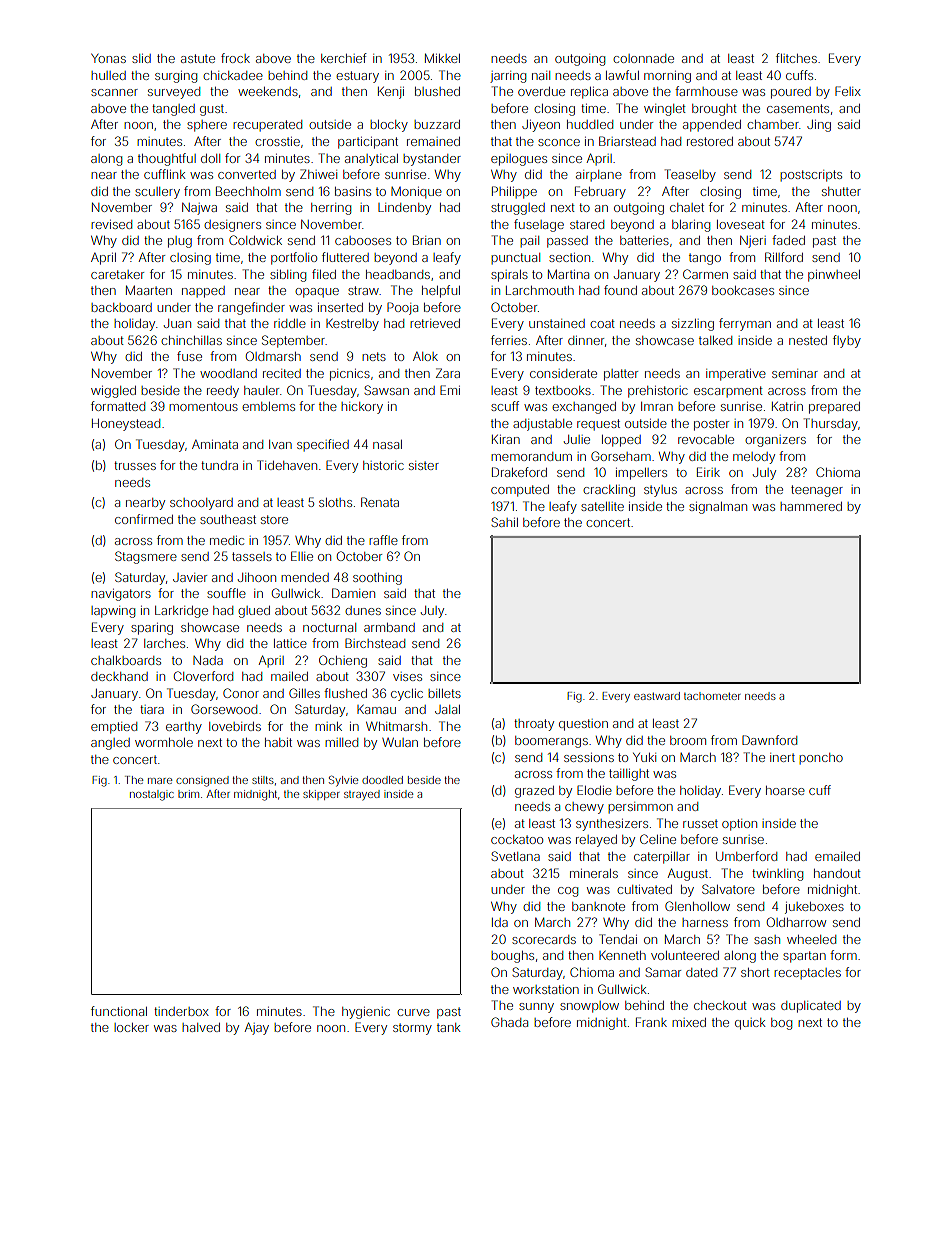 This image has height=1233, width=952. Describe the element at coordinates (374, 356) in the image. I see `nets` at that location.
